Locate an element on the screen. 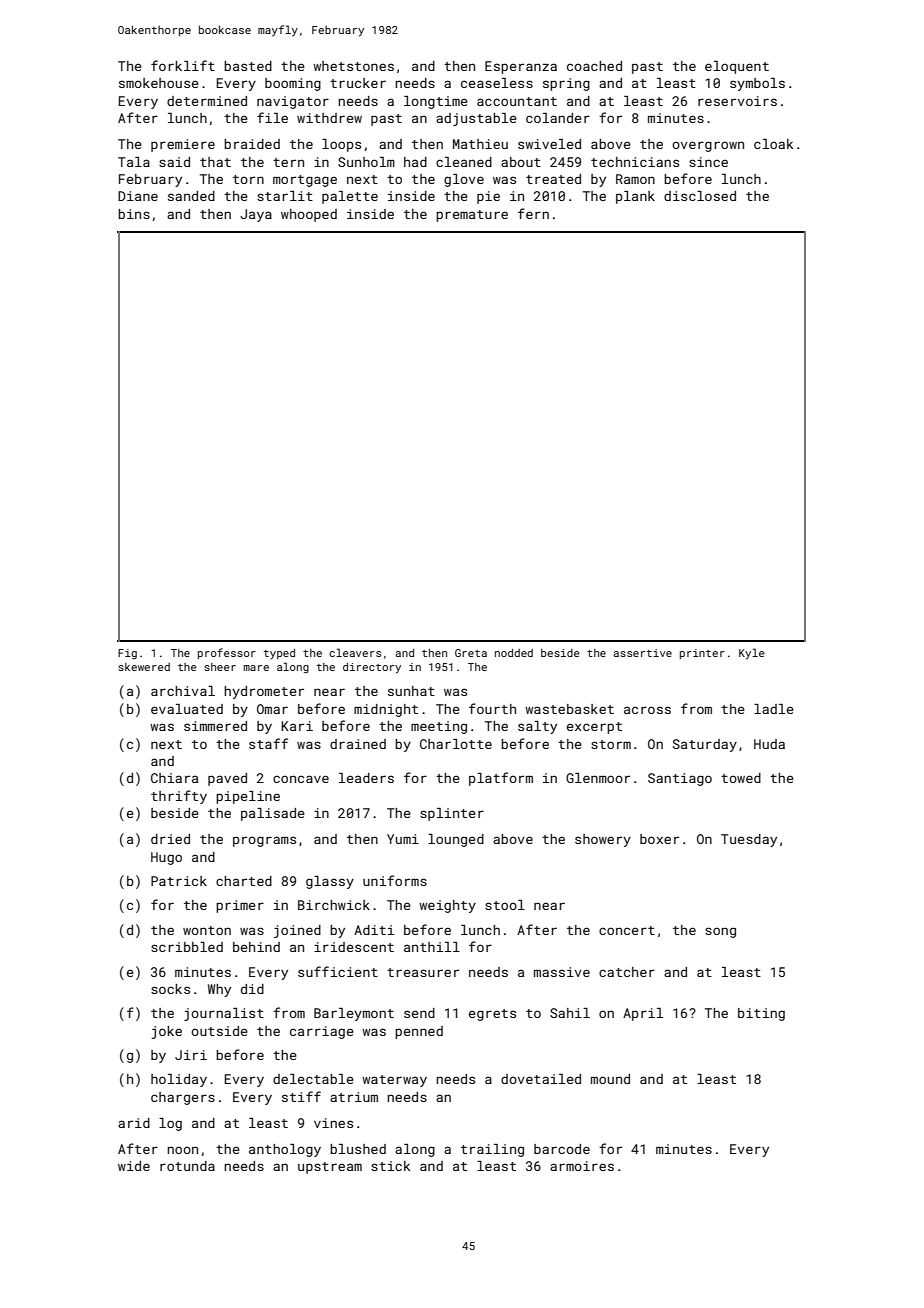 The width and height of the screenshot is (924, 1308). armoires is located at coordinates (582, 1166).
